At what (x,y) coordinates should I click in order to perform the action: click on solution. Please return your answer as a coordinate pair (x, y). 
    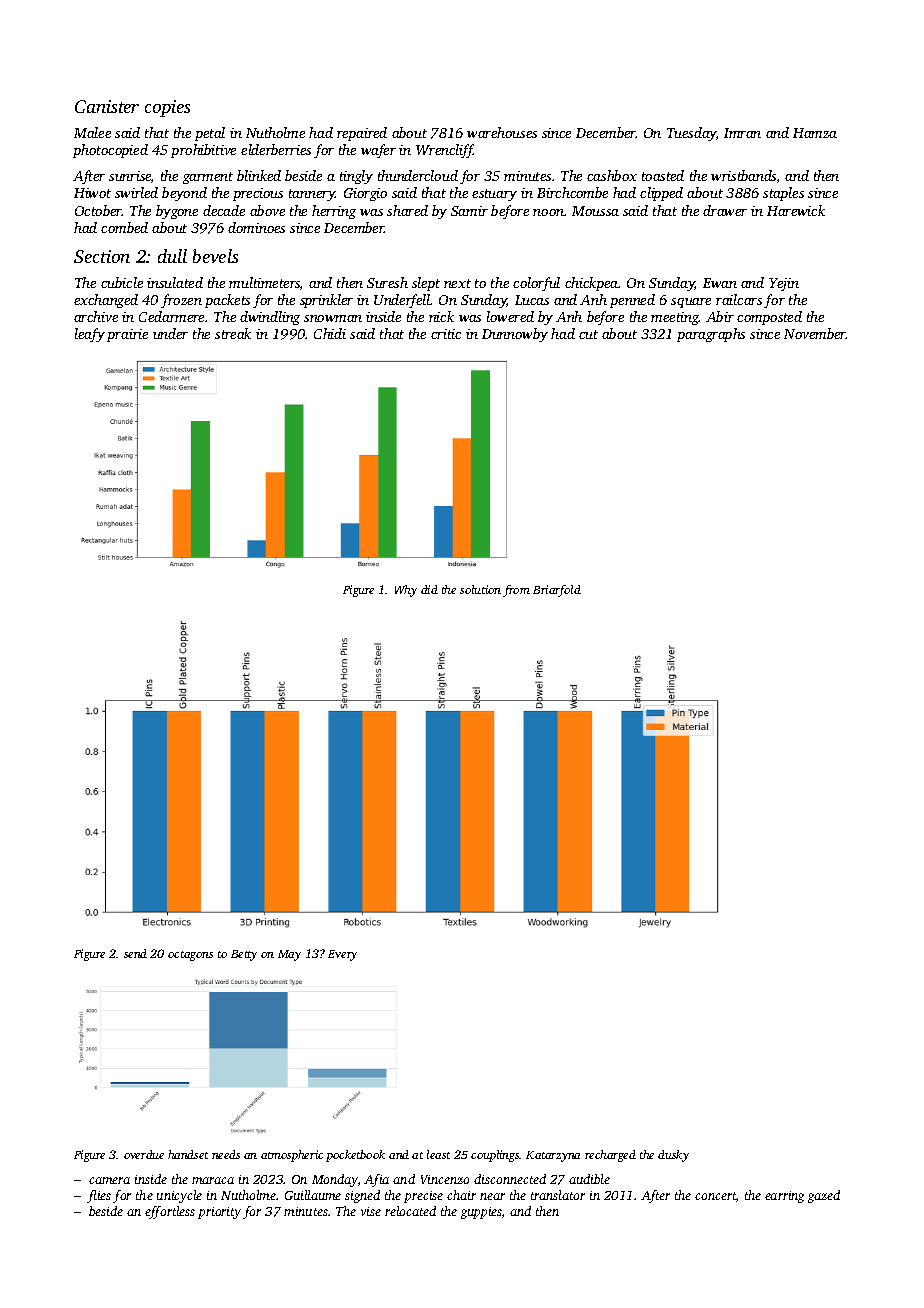
    Looking at the image, I should click on (480, 589).
